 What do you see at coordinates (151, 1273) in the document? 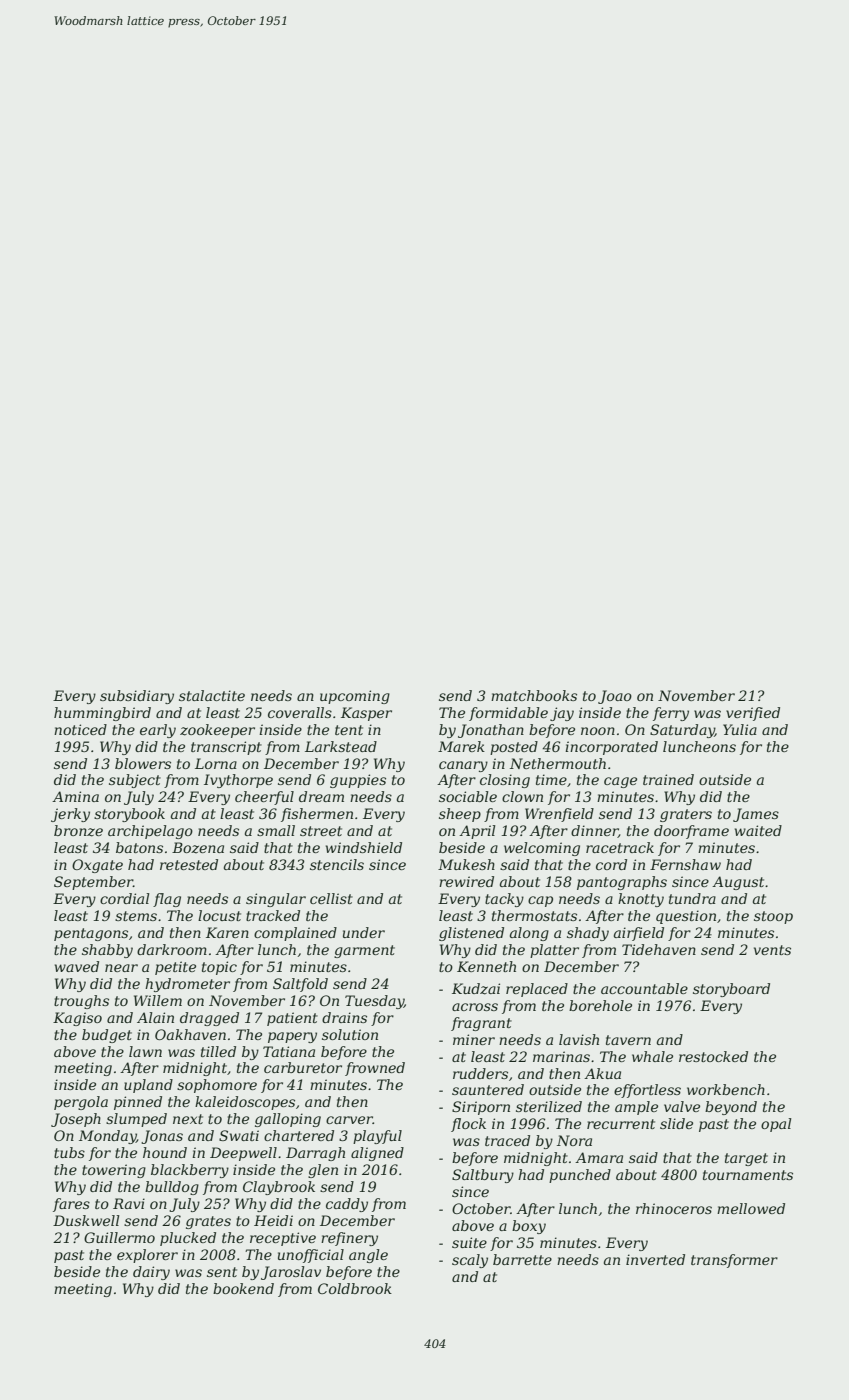
I see `dairy` at bounding box center [151, 1273].
